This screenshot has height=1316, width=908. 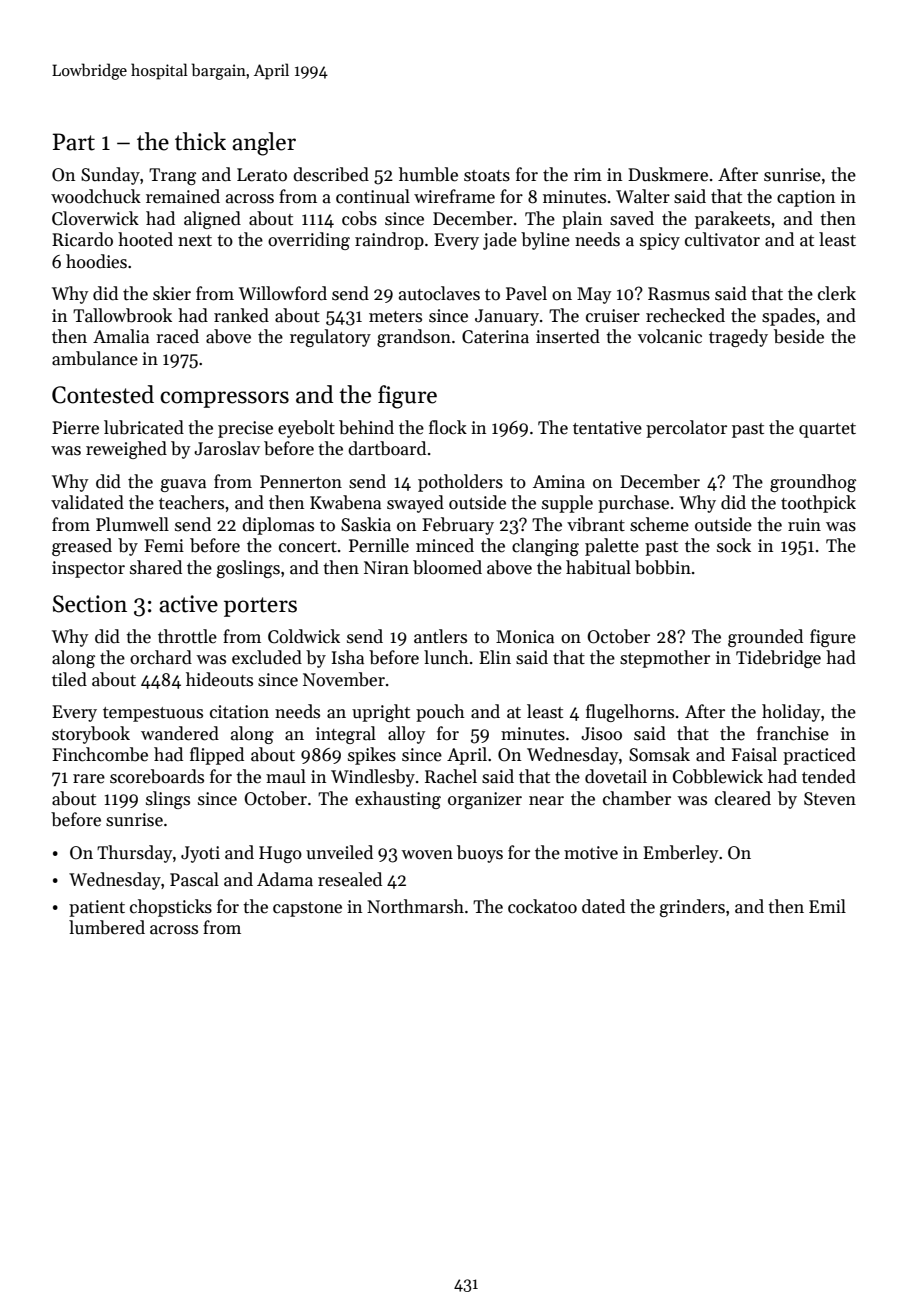 I want to click on Tidebridge, so click(x=778, y=659).
